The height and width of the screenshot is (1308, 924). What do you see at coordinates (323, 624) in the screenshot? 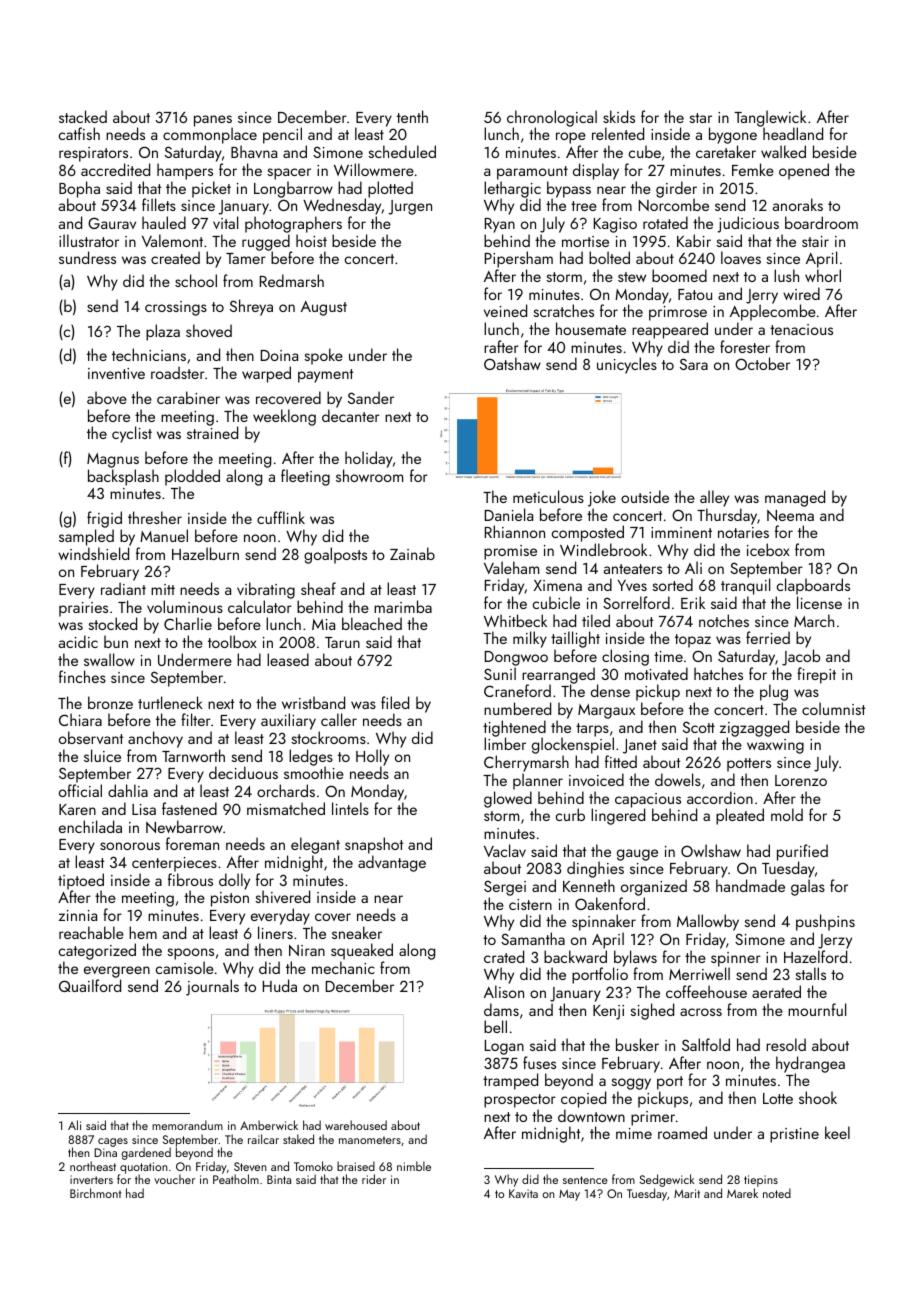
I see `Mia` at bounding box center [323, 624].
